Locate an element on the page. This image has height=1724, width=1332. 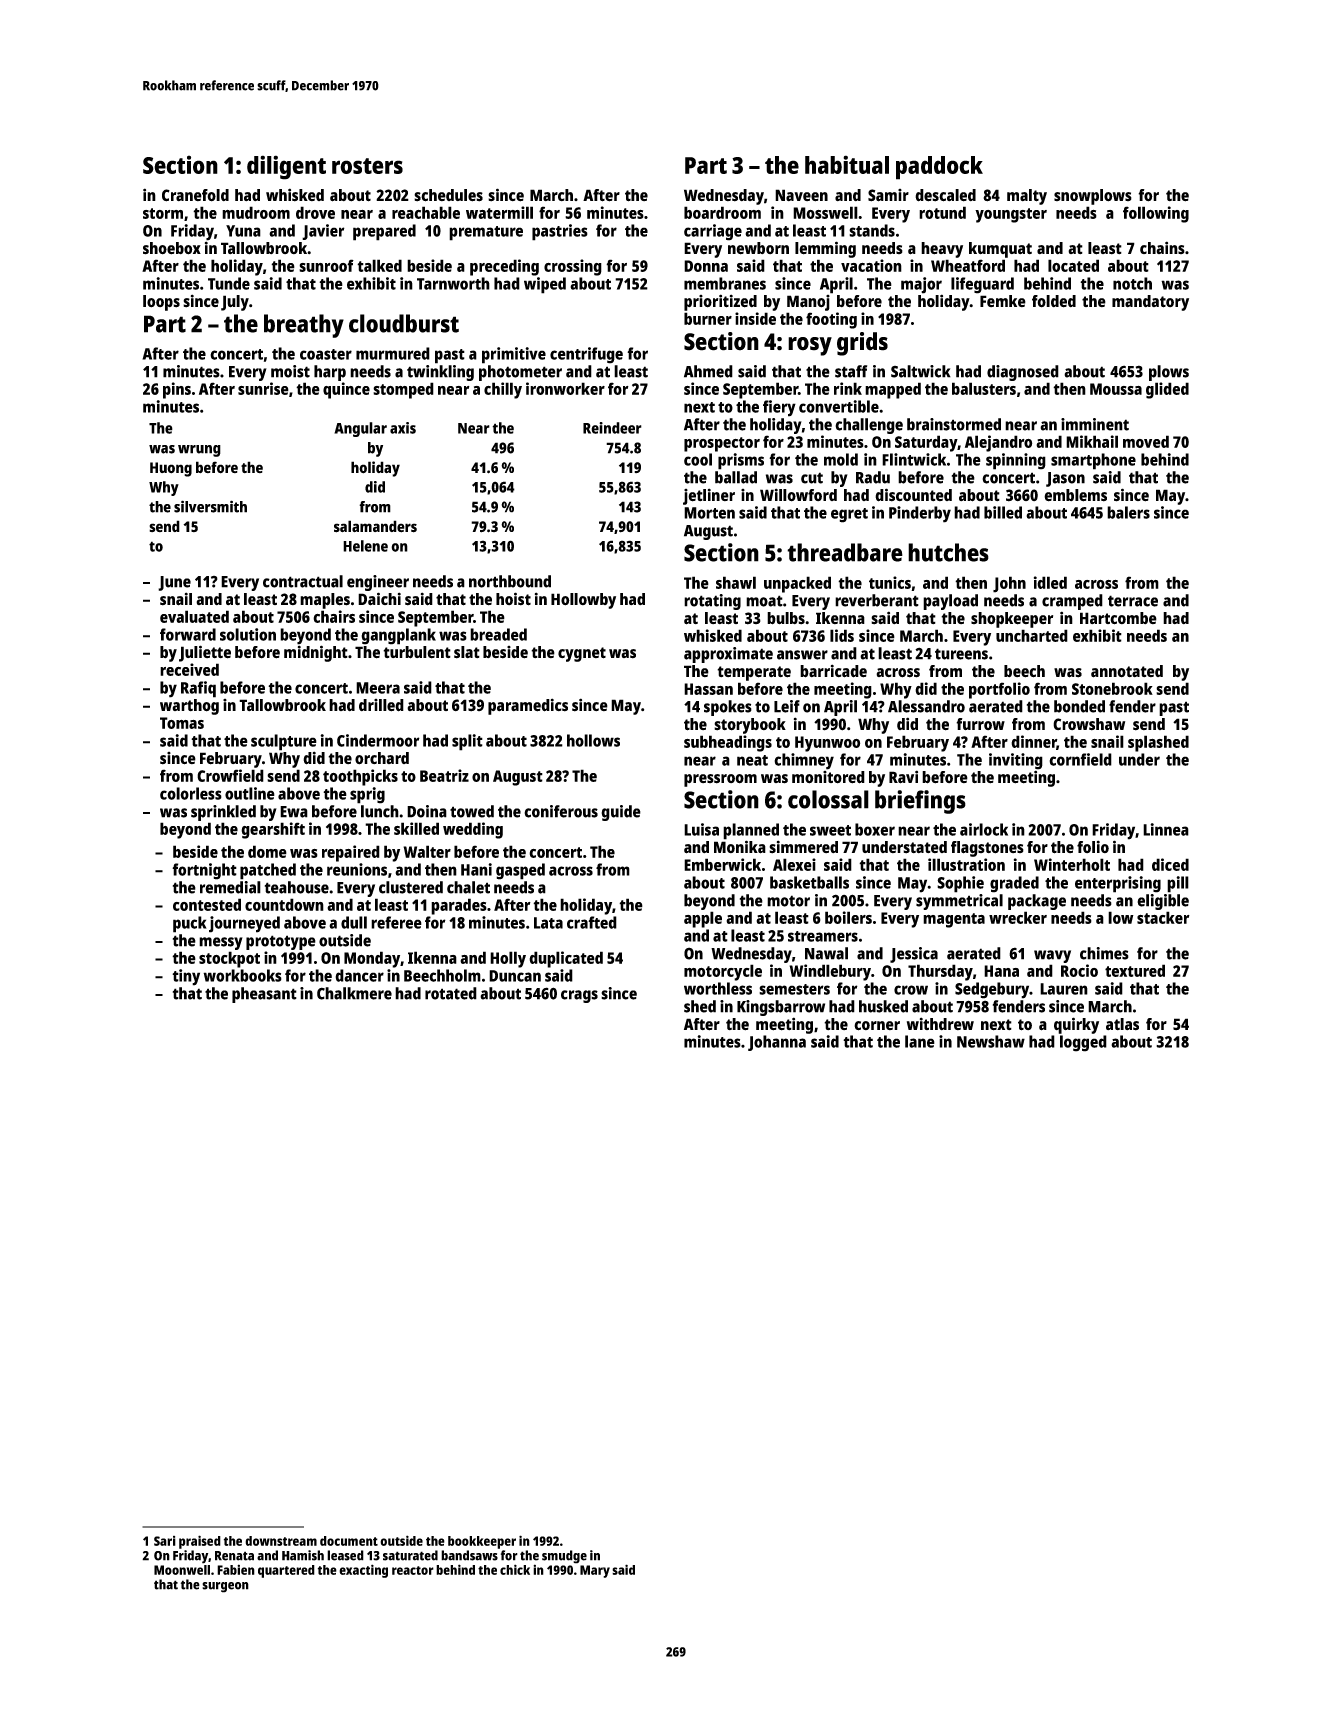
Linnea is located at coordinates (1166, 829).
